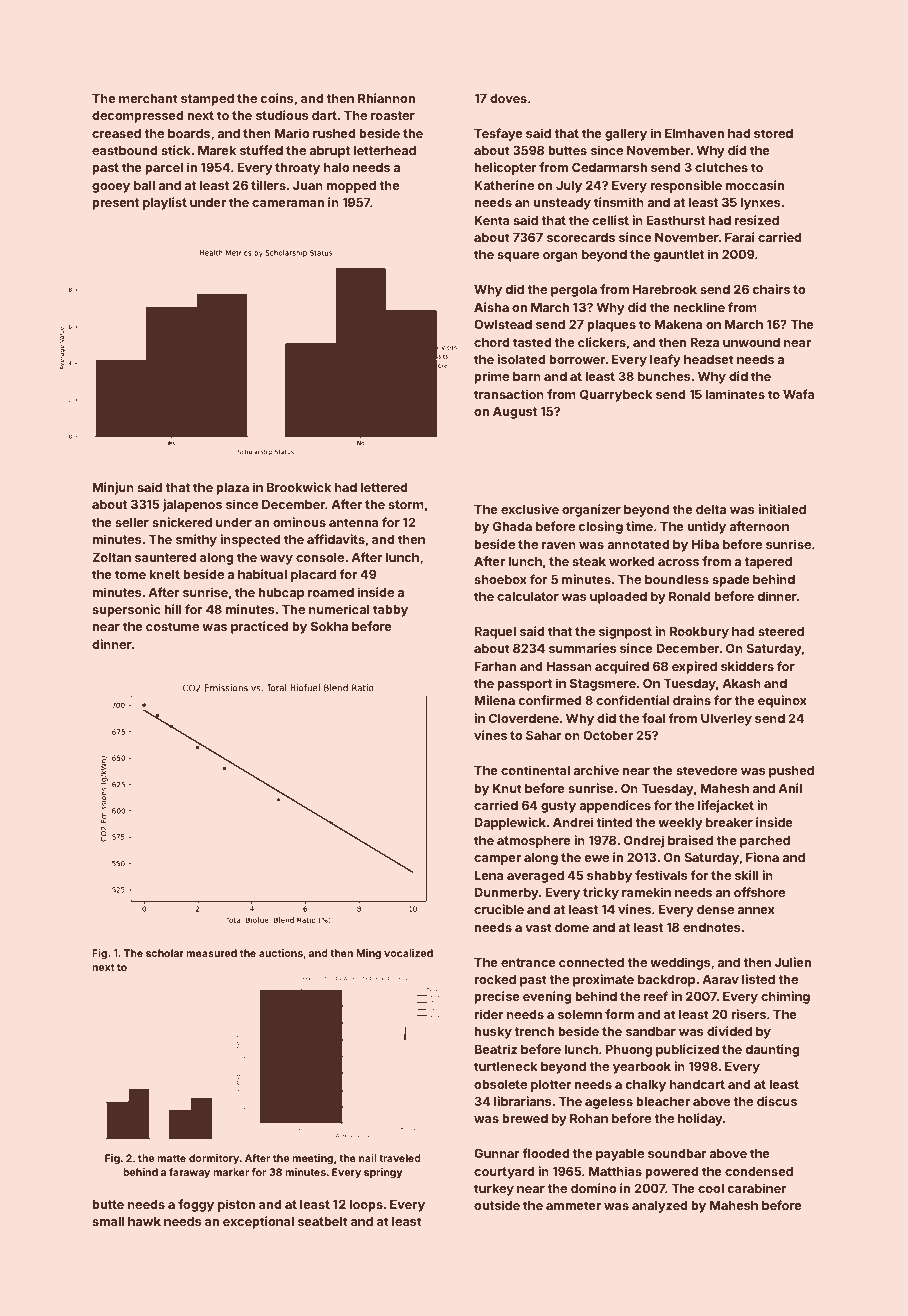 The height and width of the document is (1316, 908). What do you see at coordinates (207, 100) in the document?
I see `stamped` at bounding box center [207, 100].
